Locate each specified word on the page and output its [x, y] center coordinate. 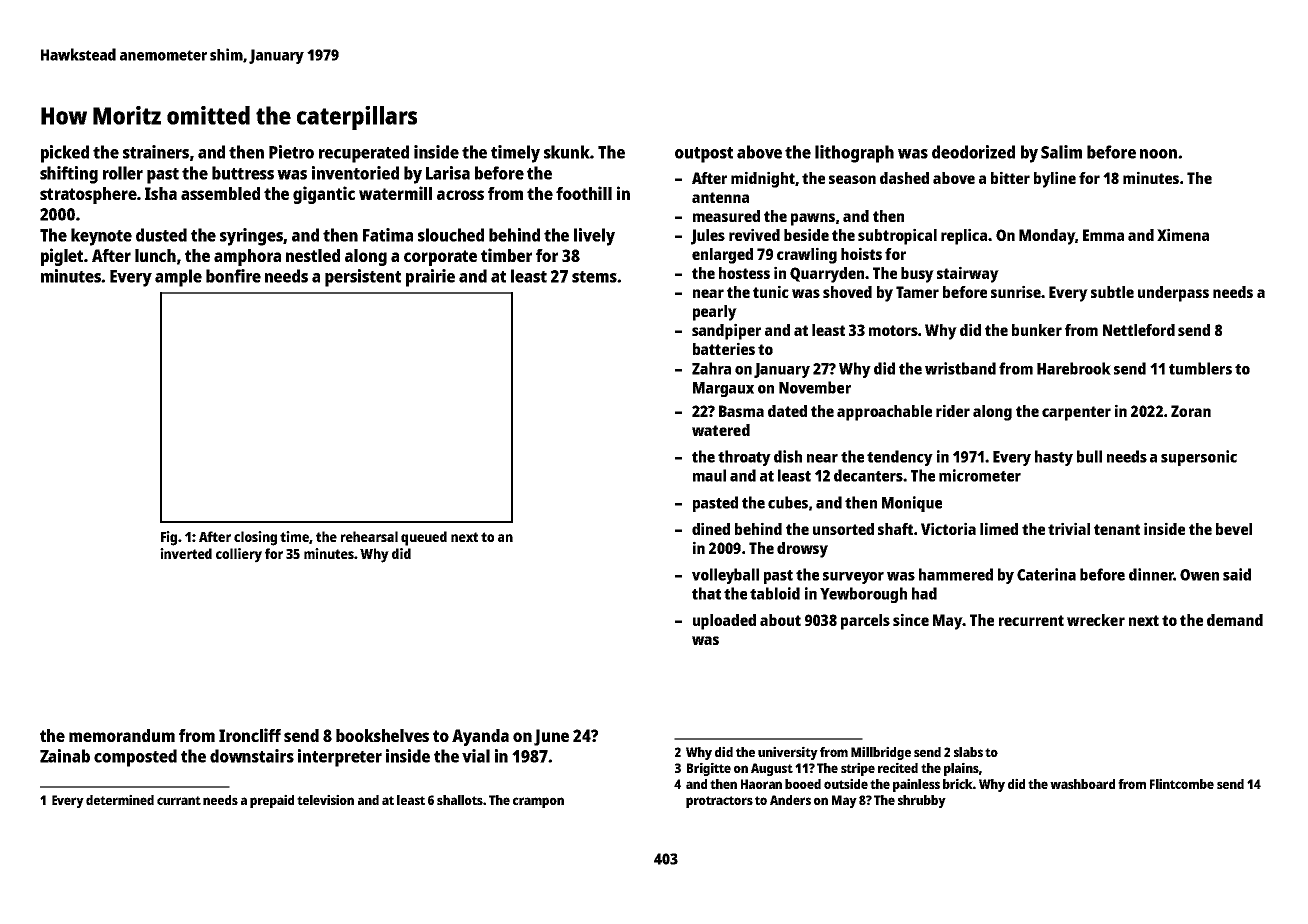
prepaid [272, 801]
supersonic [1199, 458]
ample [178, 278]
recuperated [364, 154]
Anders [790, 800]
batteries [724, 348]
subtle [1112, 292]
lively [594, 237]
